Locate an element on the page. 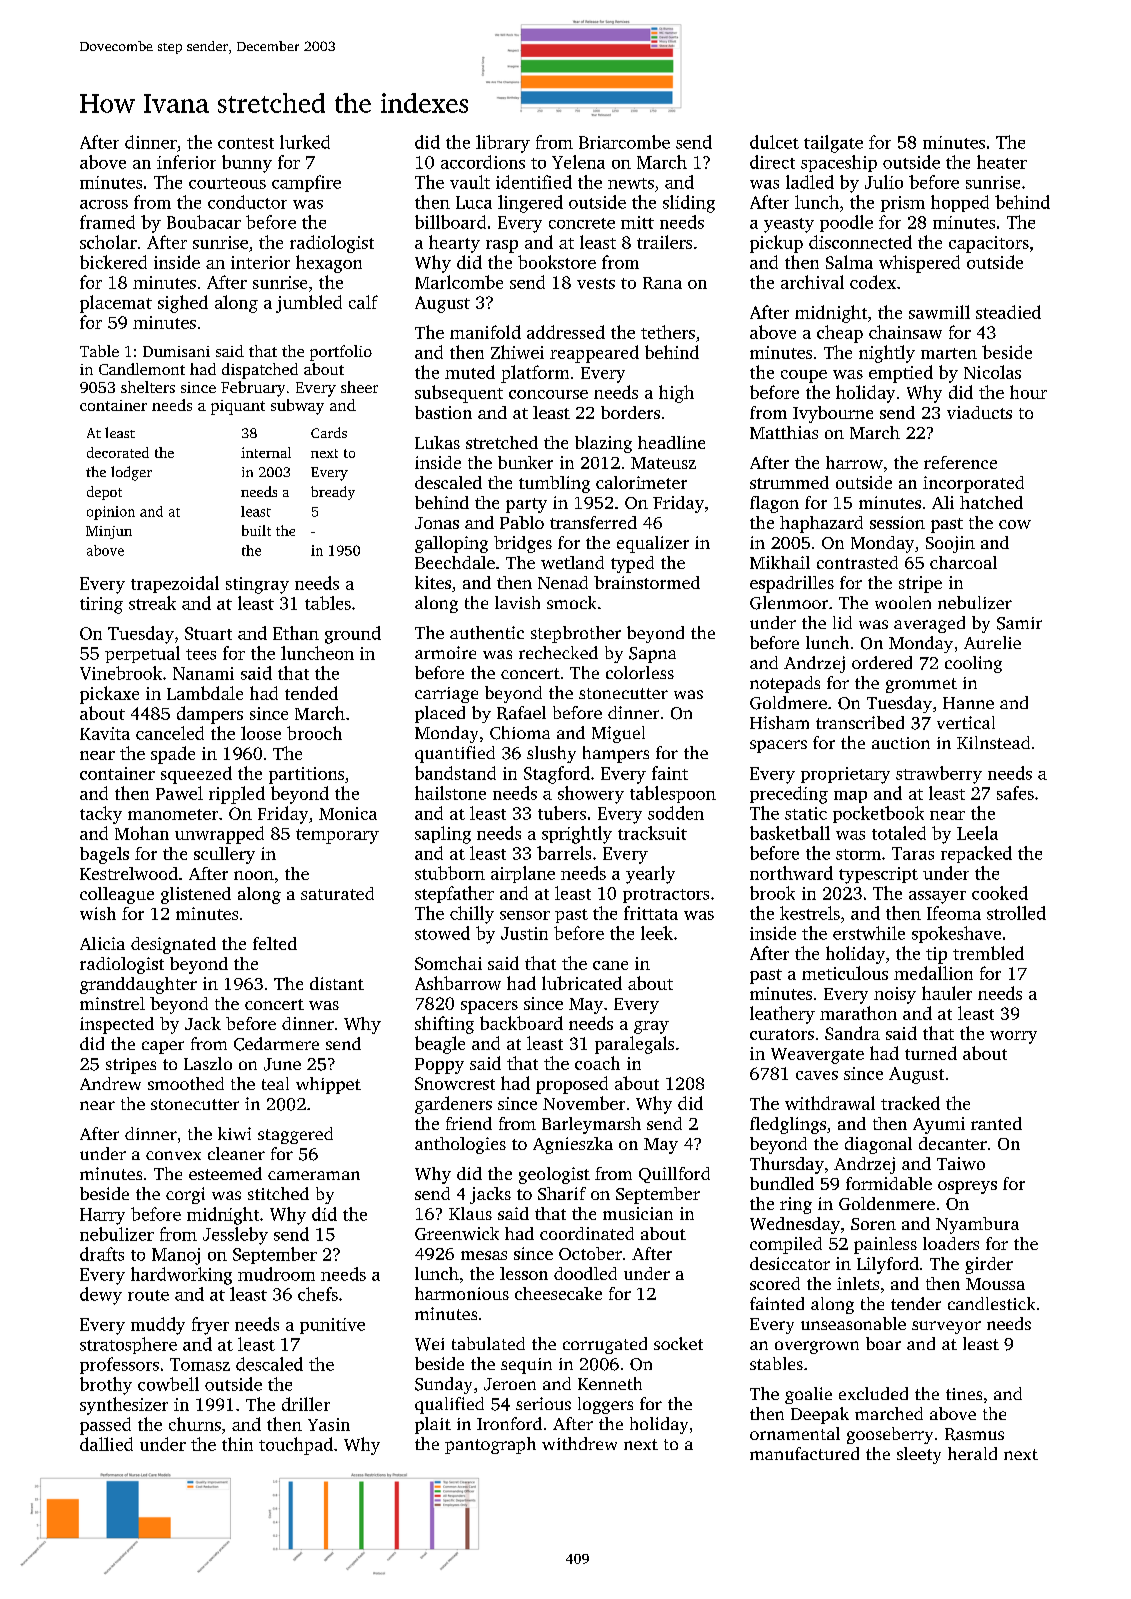  Yelena is located at coordinates (578, 162).
